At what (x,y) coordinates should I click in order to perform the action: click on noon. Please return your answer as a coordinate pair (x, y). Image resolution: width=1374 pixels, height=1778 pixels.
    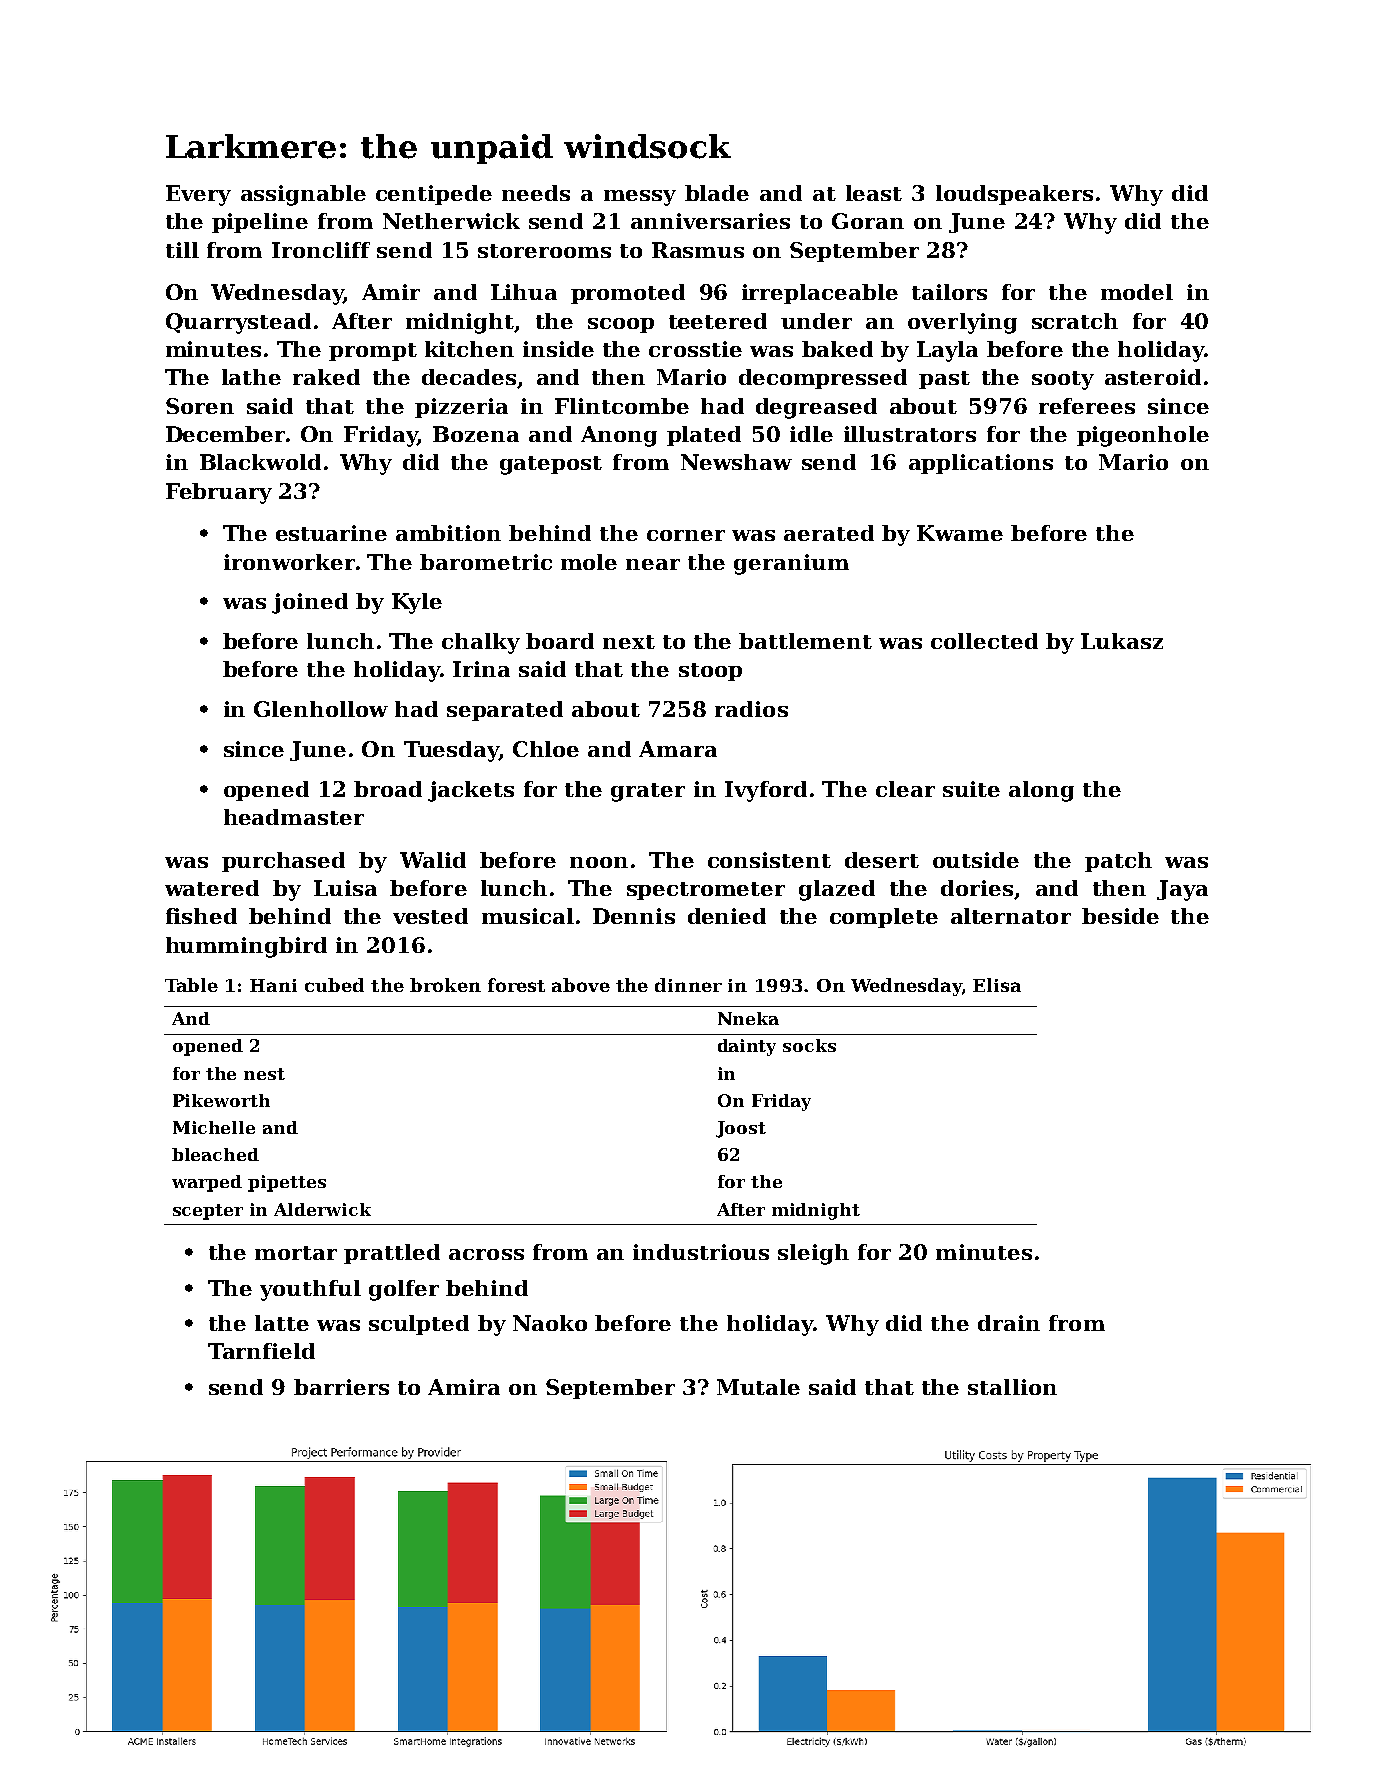
    Looking at the image, I should click on (599, 862).
